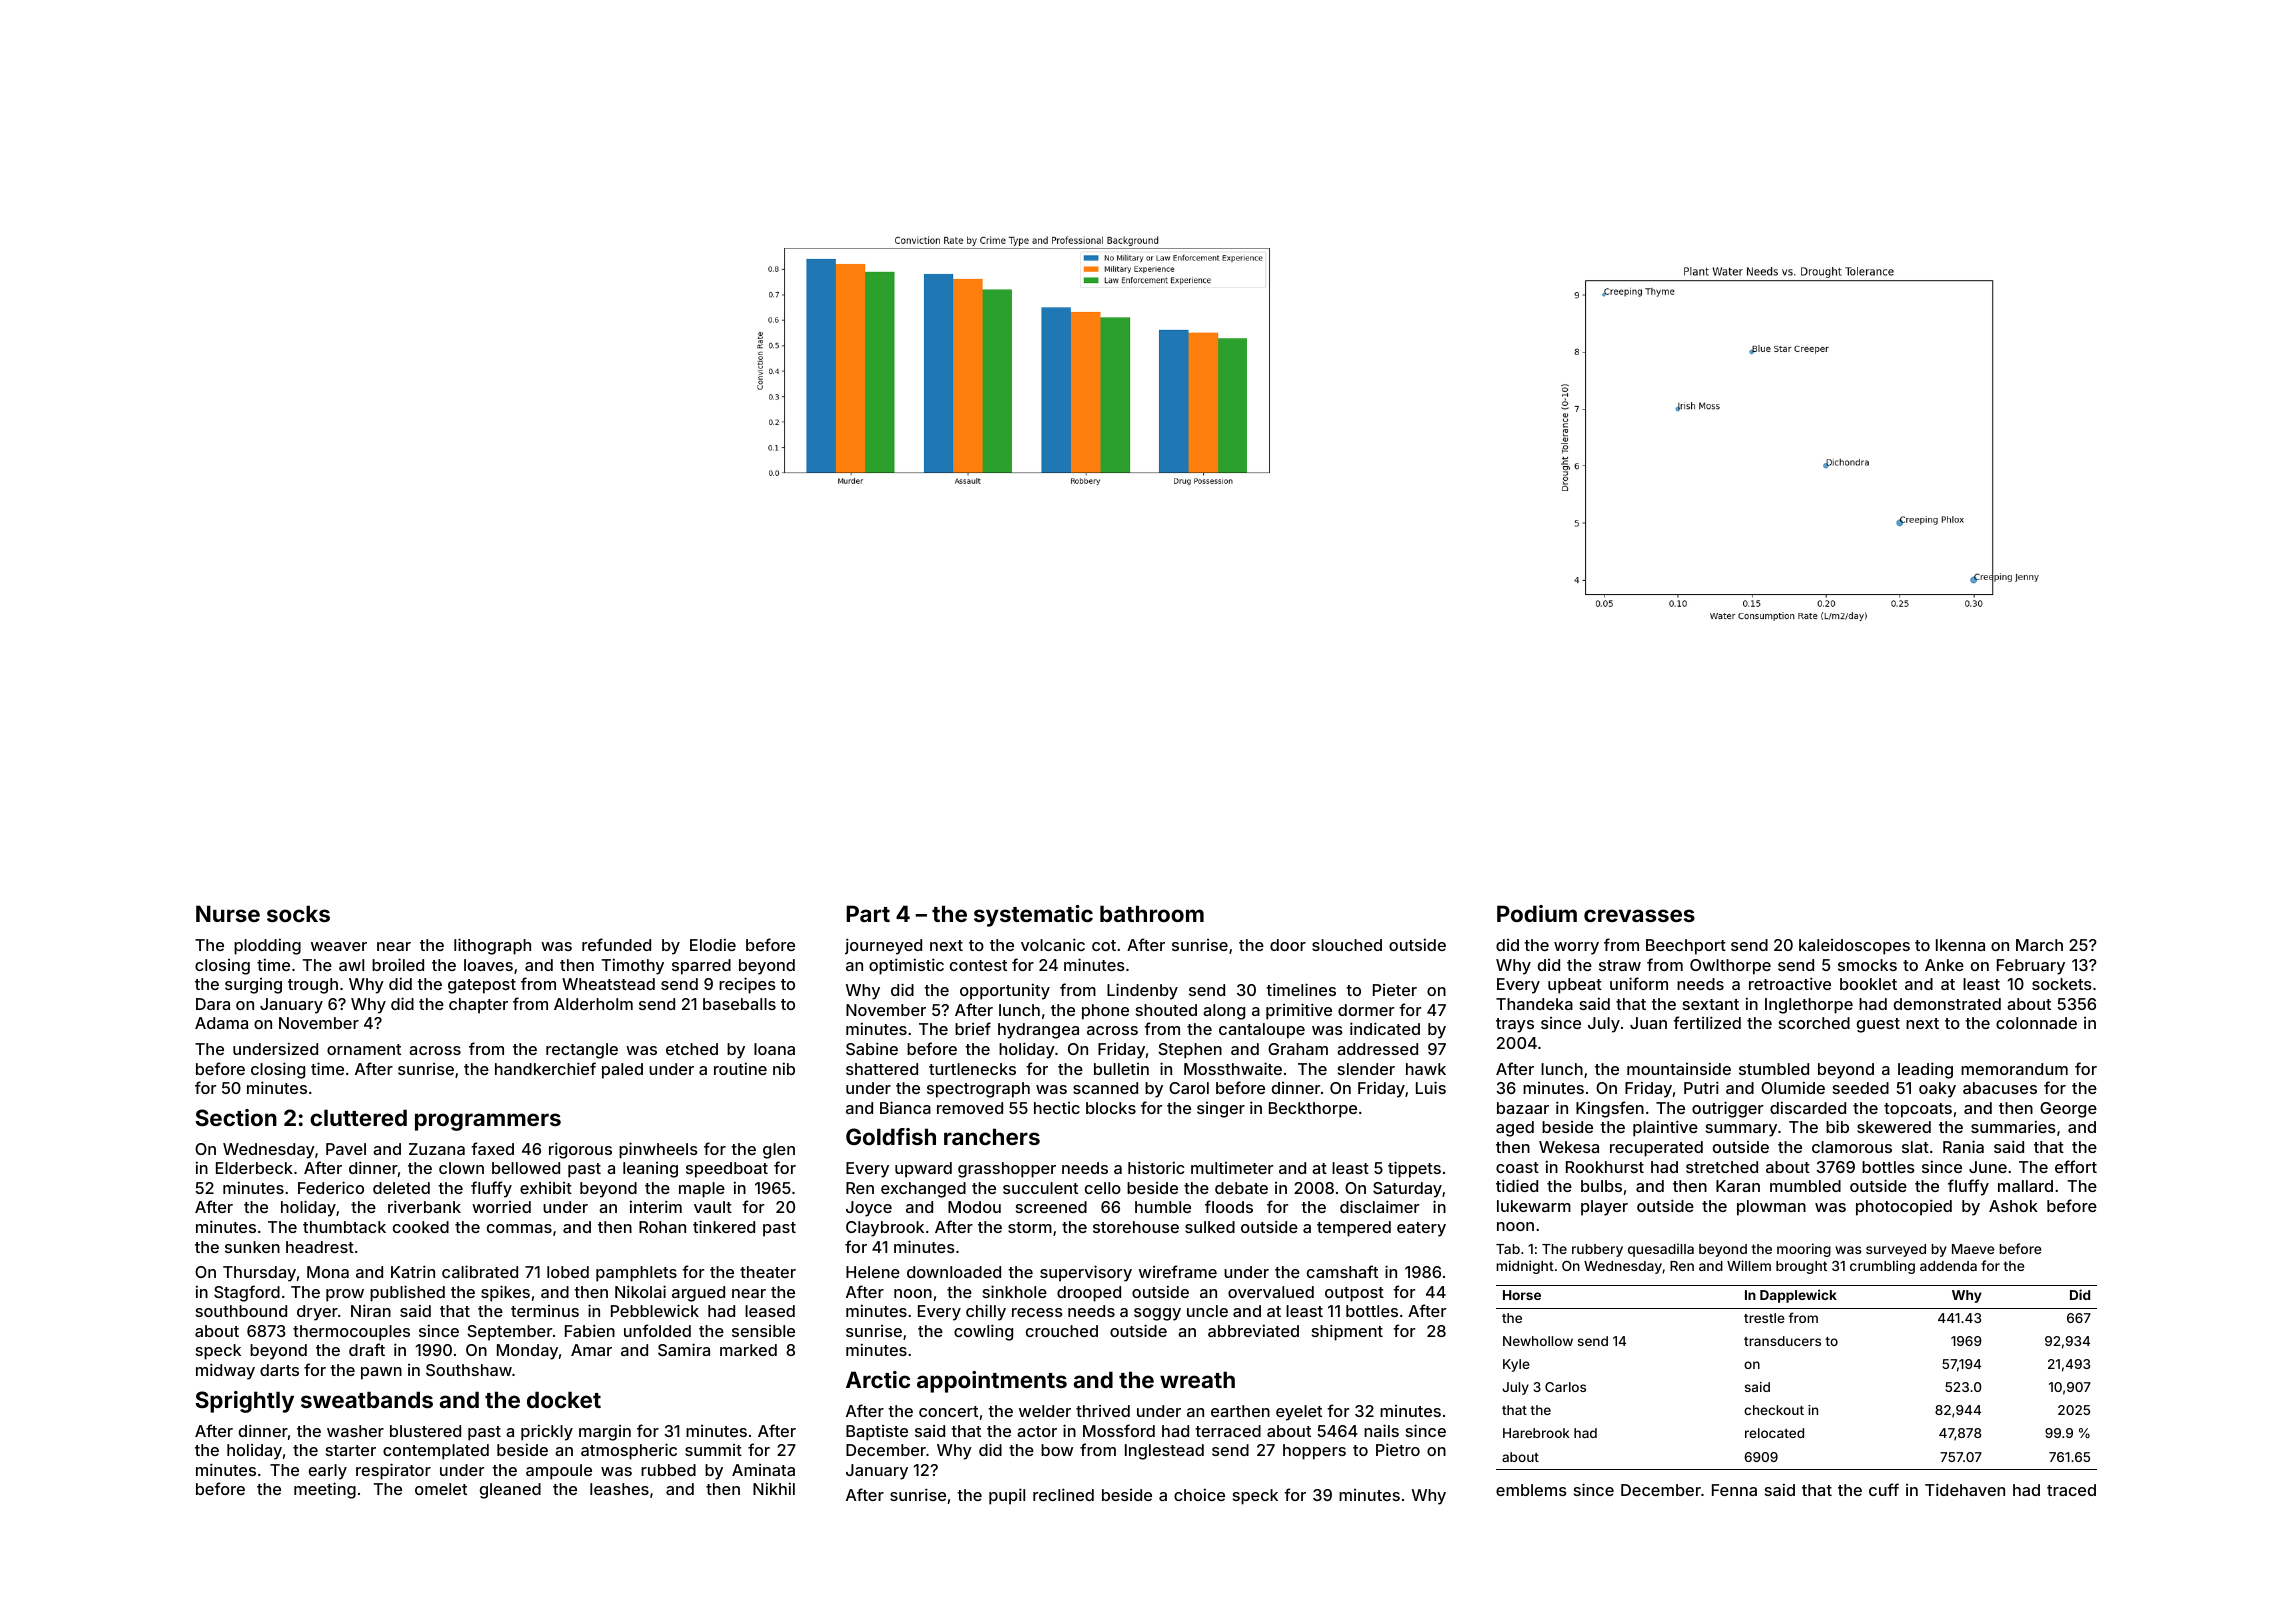 This screenshot has width=2292, height=1620. What do you see at coordinates (1782, 1341) in the screenshot?
I see `transducers` at bounding box center [1782, 1341].
